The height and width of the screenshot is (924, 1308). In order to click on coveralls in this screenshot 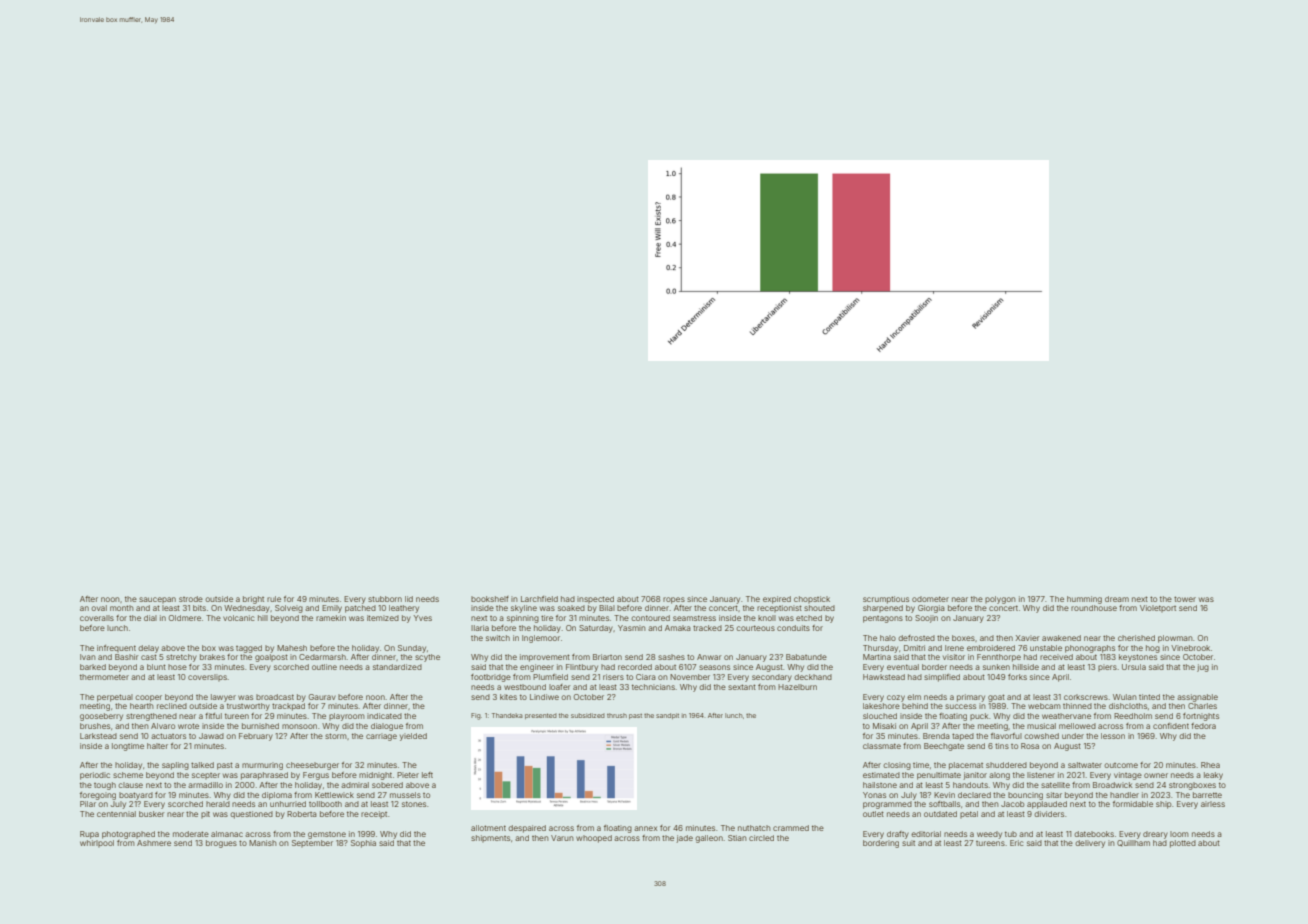, I will do `click(97, 618)`.
